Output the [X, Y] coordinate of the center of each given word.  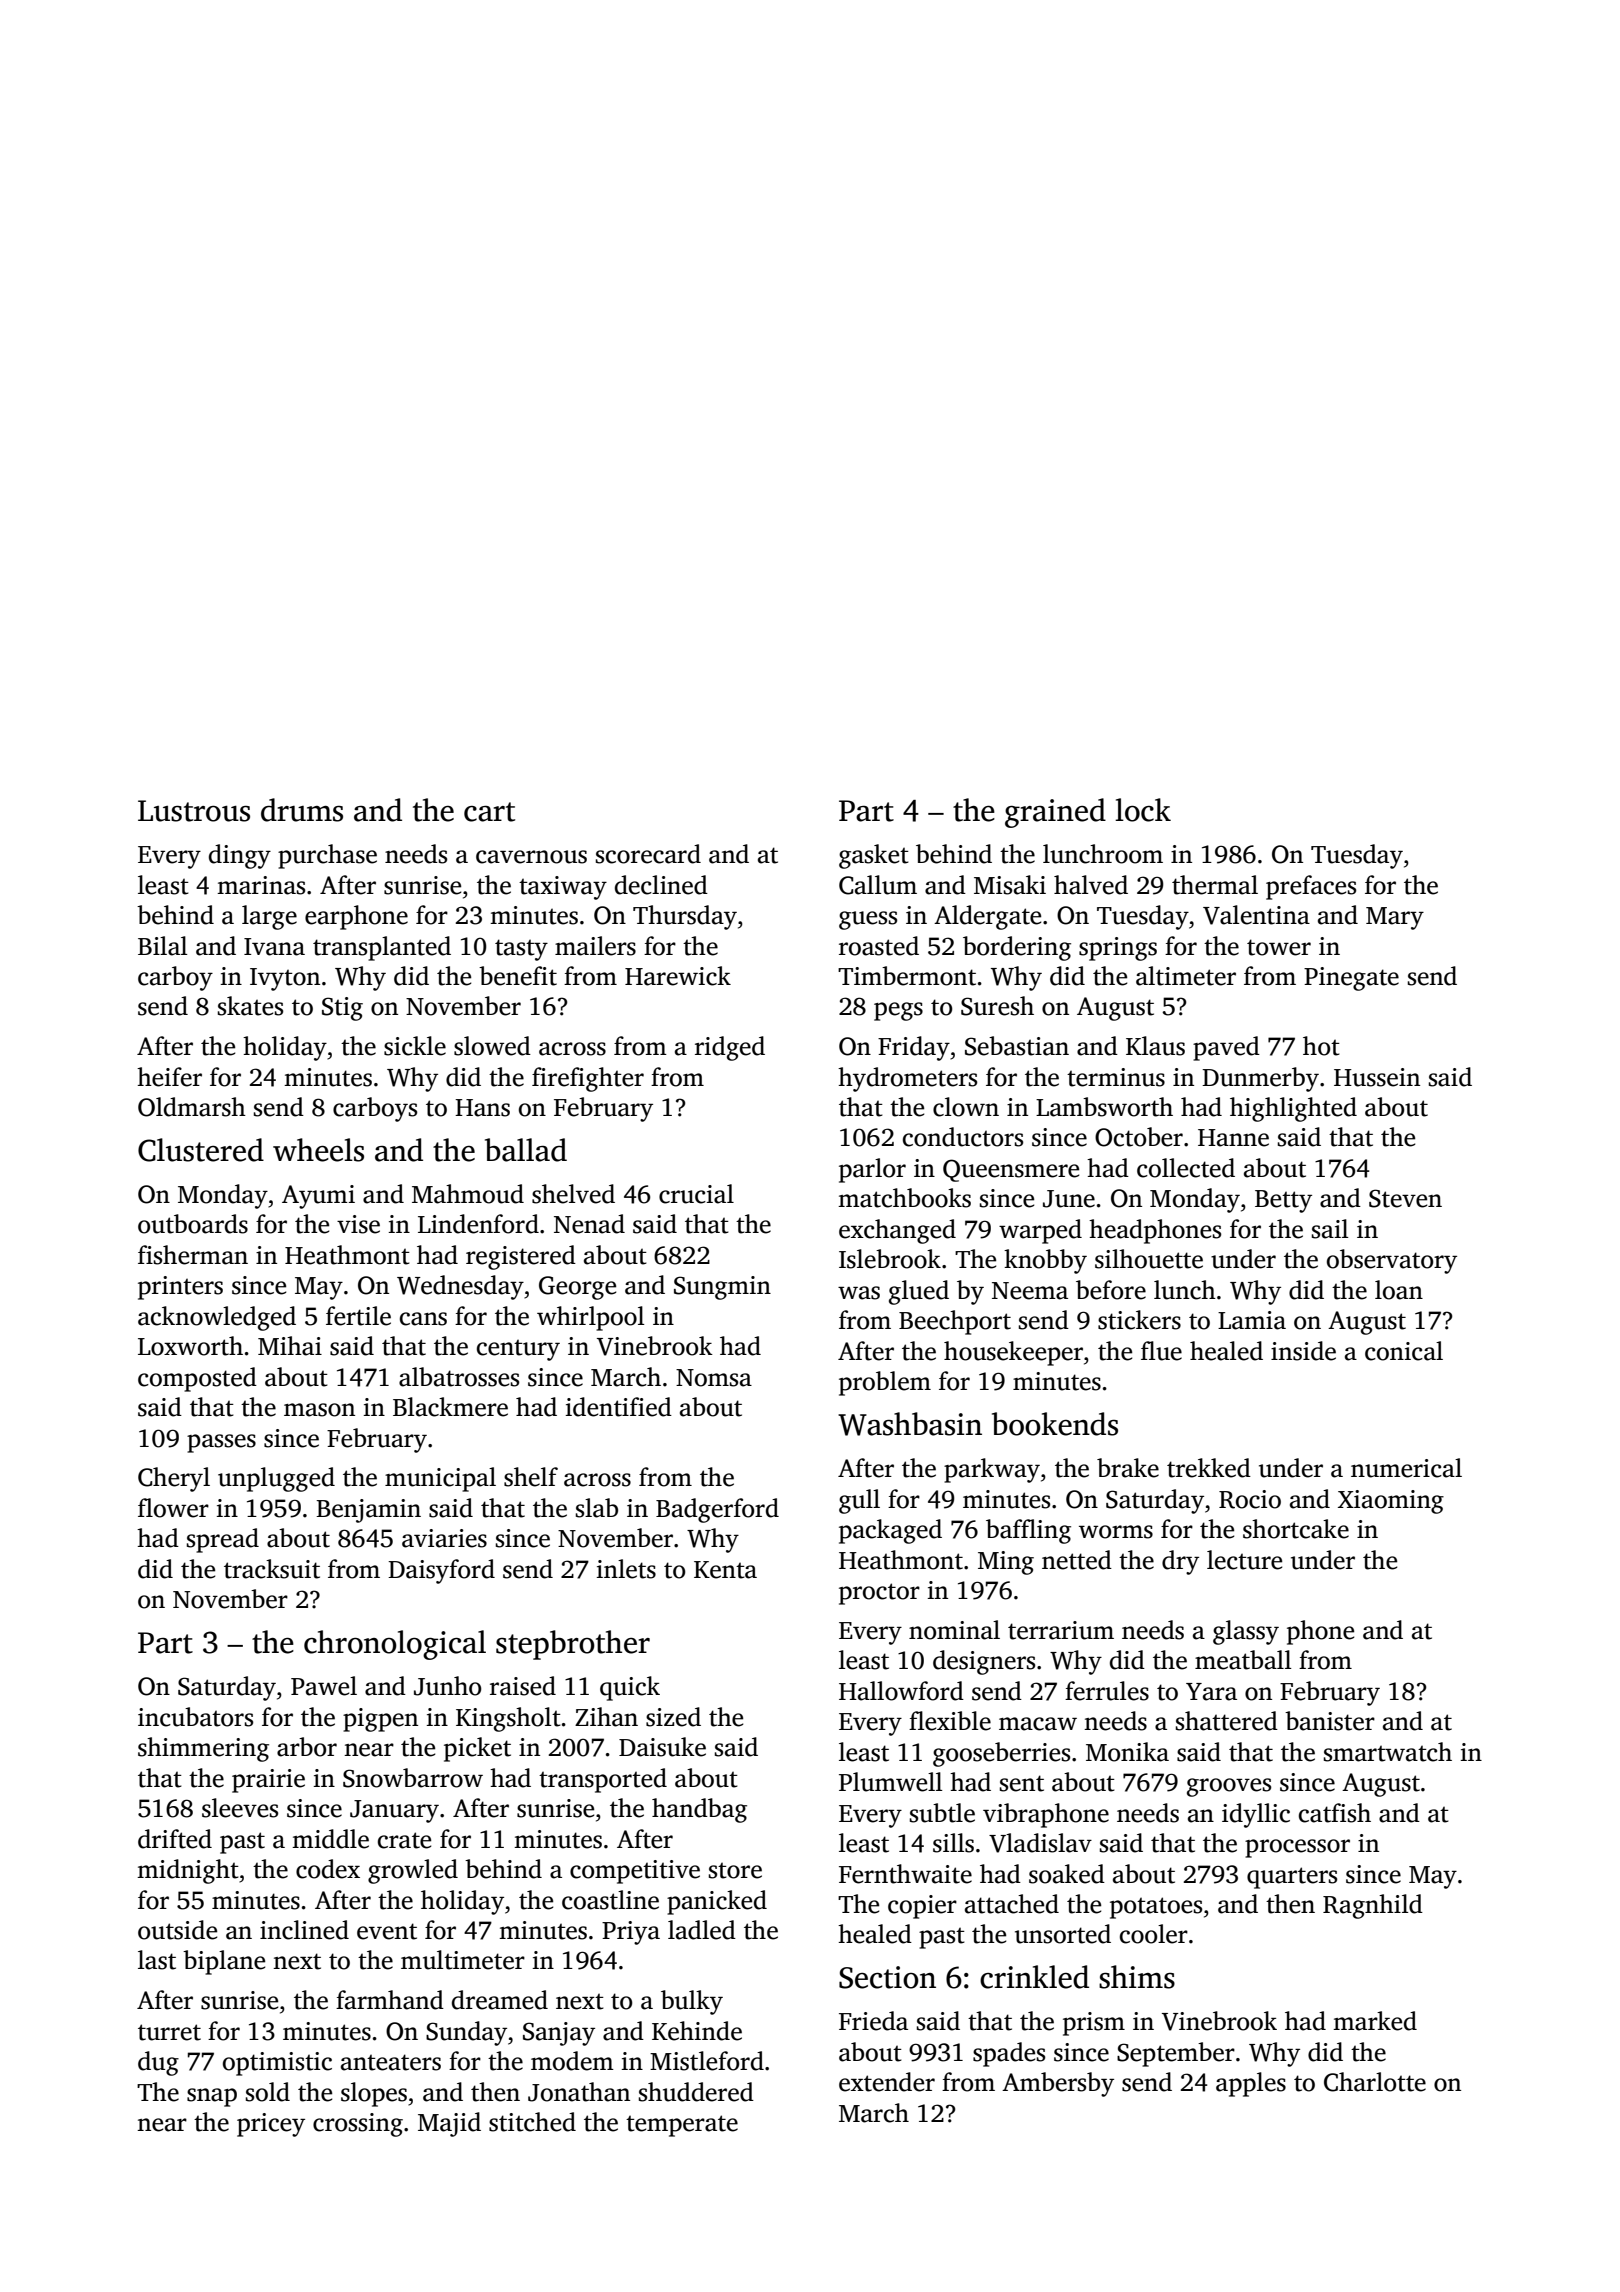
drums [302, 810]
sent [1022, 1783]
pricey [271, 2125]
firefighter [588, 1079]
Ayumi [318, 1197]
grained [1055, 813]
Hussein [1377, 1077]
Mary [1395, 918]
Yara [1211, 1692]
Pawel [324, 1686]
